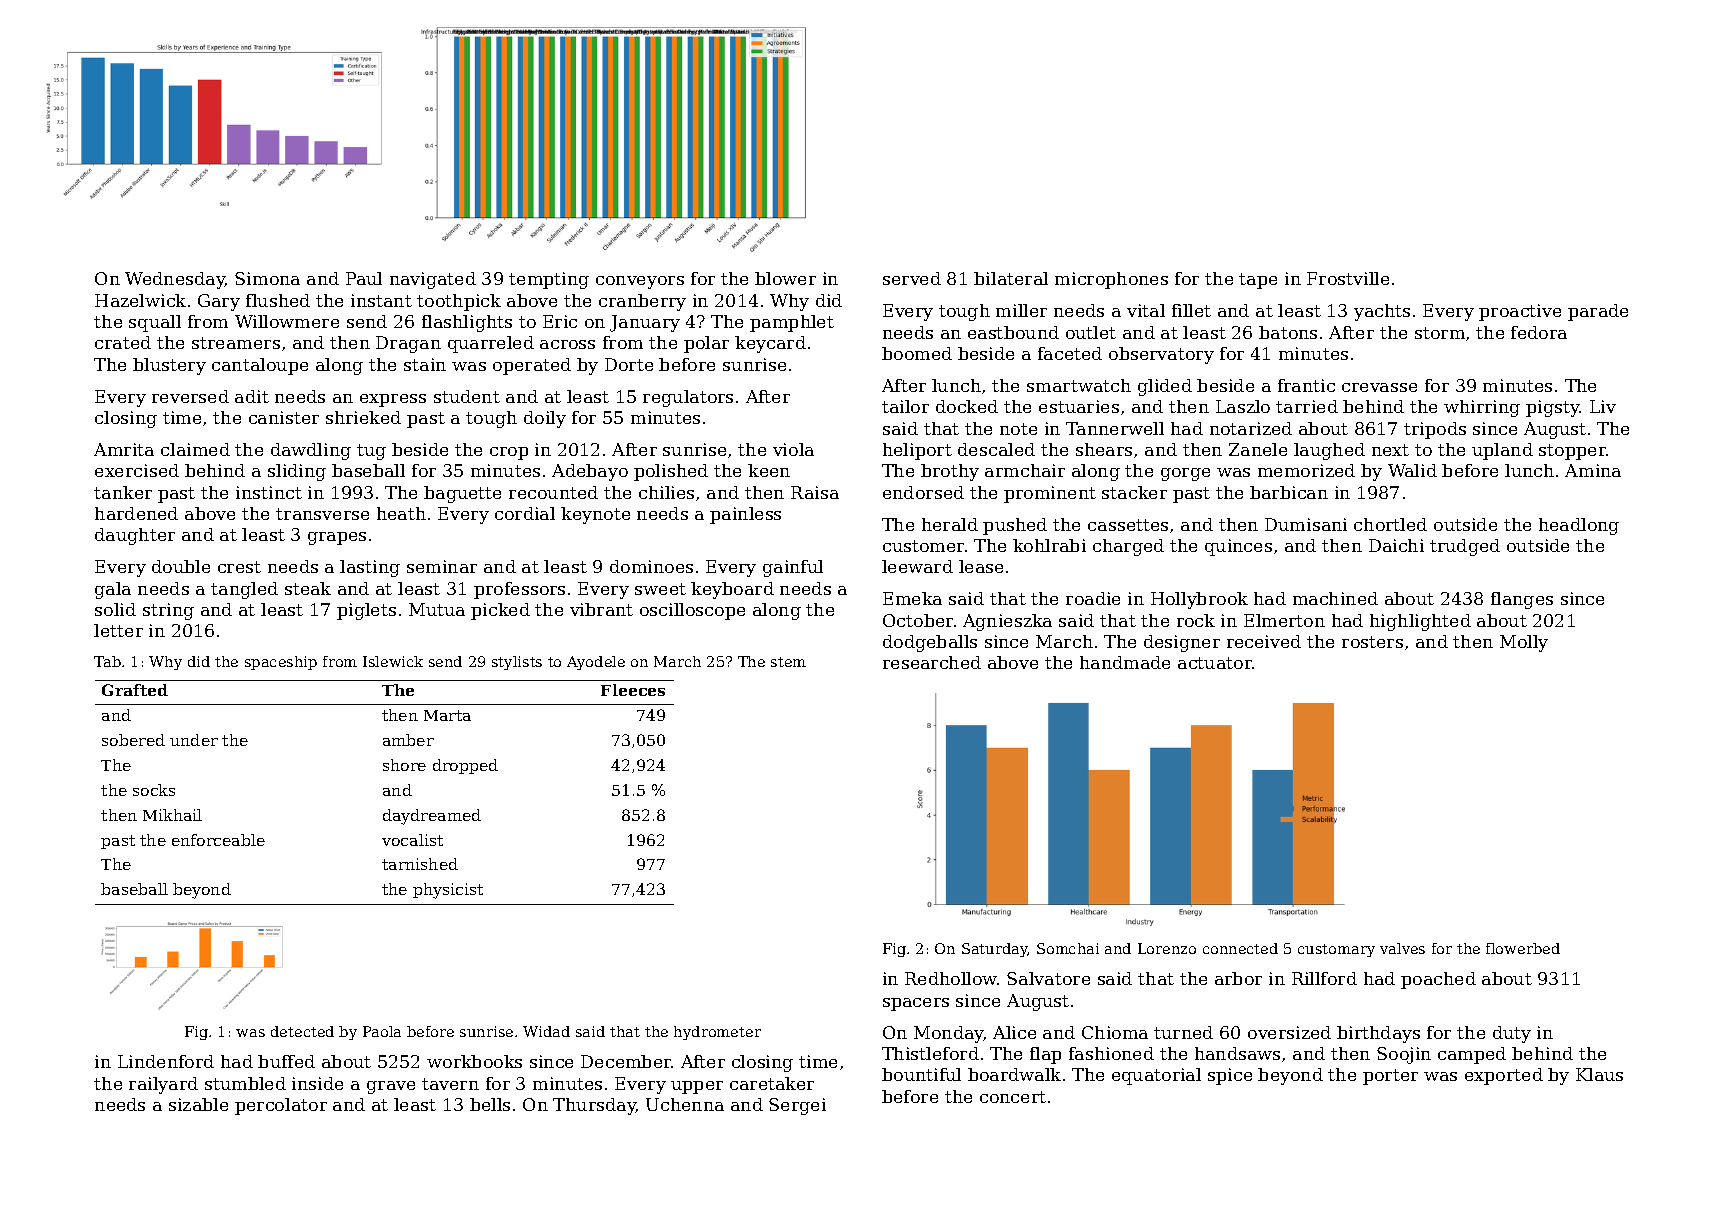 The height and width of the page is (1225, 1733). What do you see at coordinates (218, 840) in the page?
I see `enforceable` at bounding box center [218, 840].
